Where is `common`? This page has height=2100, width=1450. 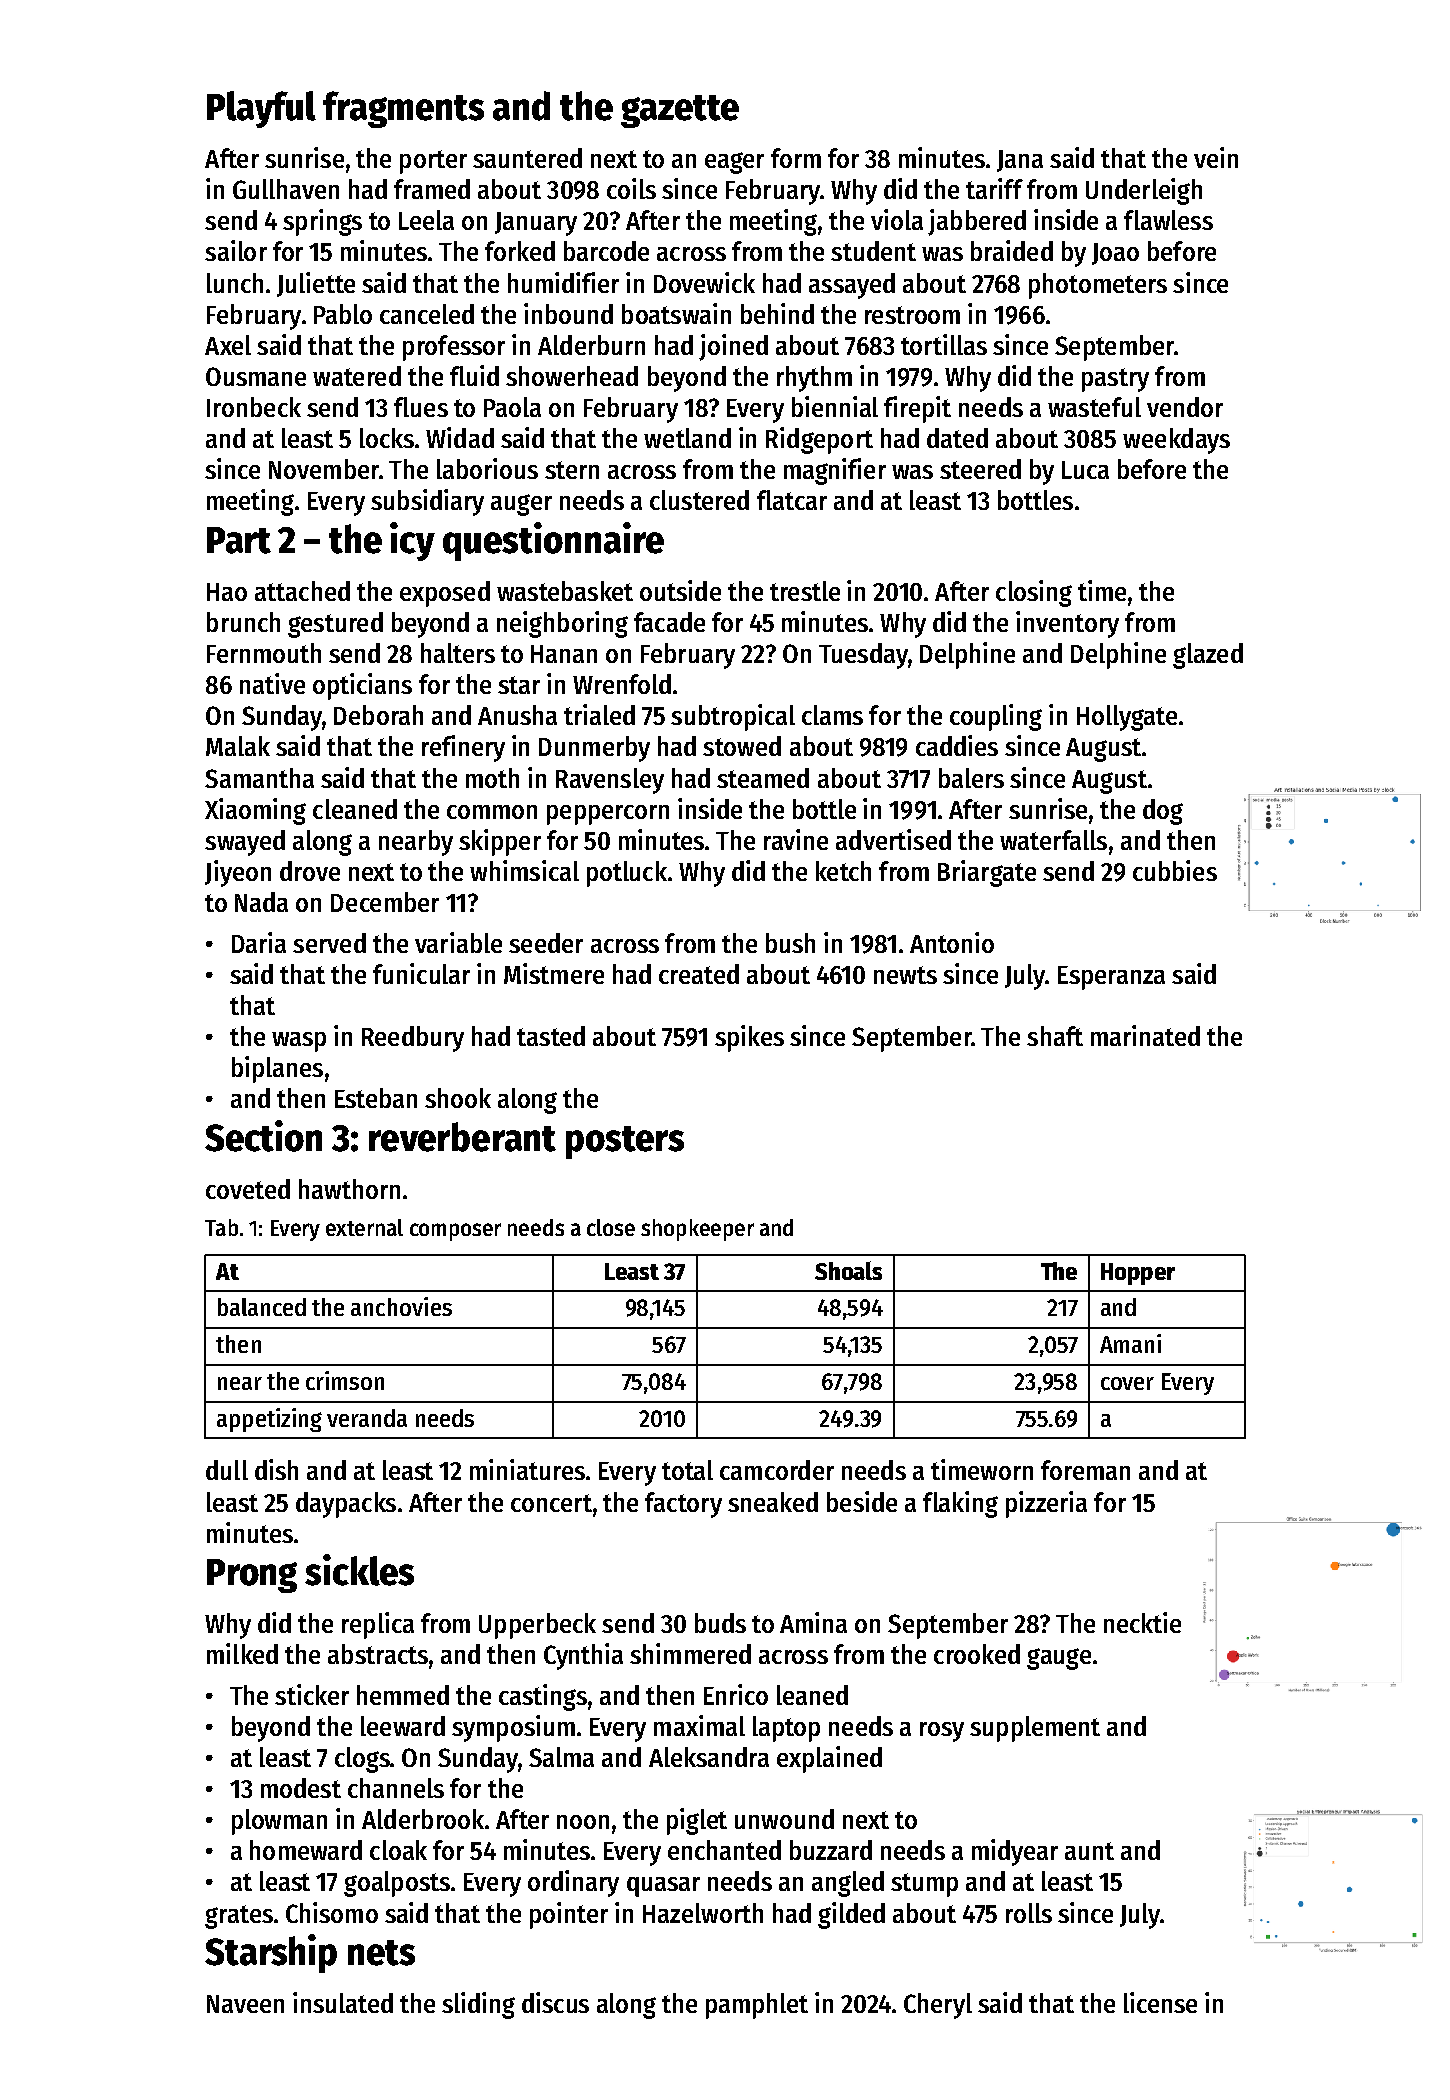
common is located at coordinates (492, 812).
